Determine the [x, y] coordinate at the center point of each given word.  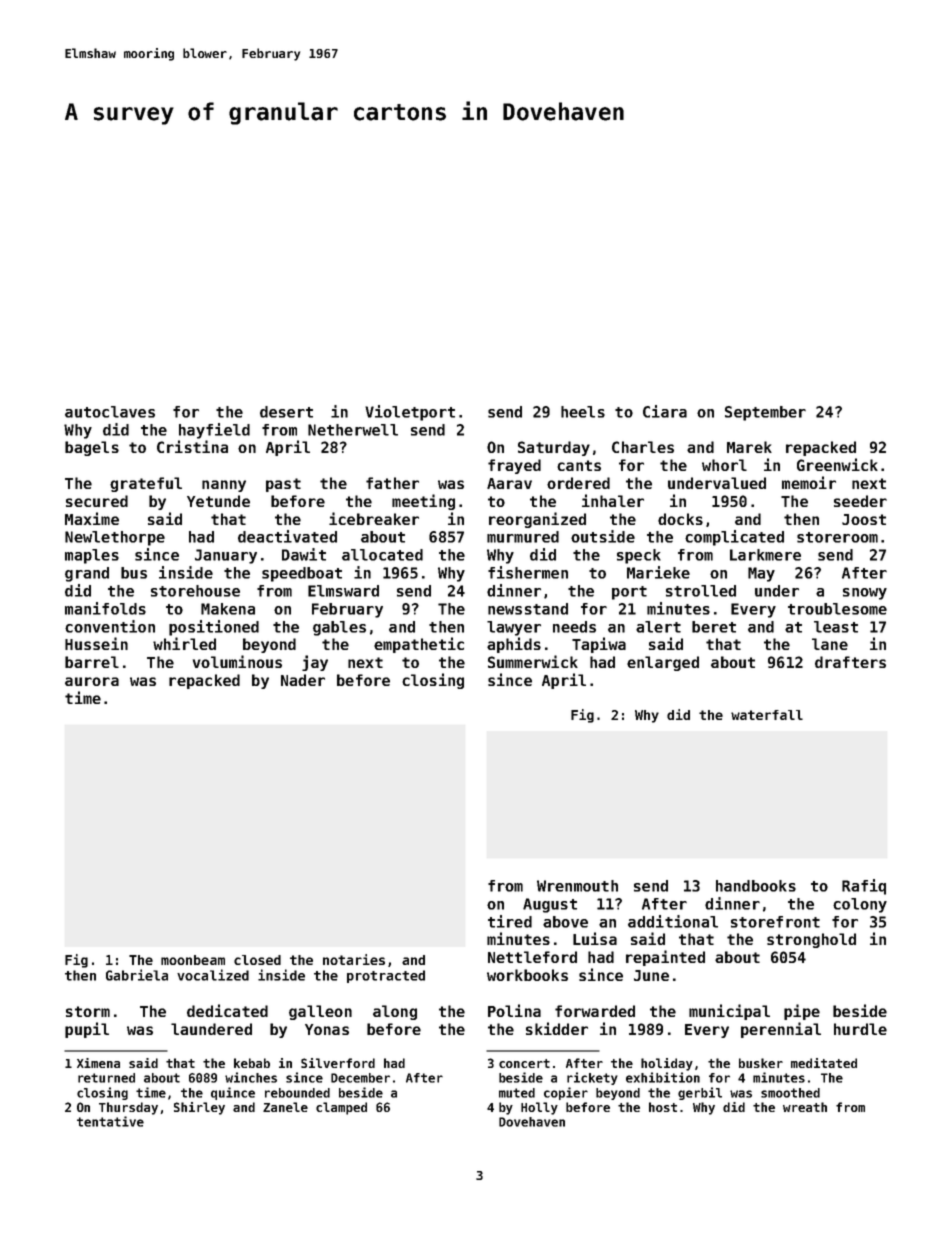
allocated [382, 555]
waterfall [767, 715]
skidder [557, 1028]
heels [583, 412]
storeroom [837, 537]
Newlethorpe [115, 538]
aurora [92, 681]
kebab [252, 1063]
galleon [320, 1012]
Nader [303, 680]
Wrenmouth [577, 886]
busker [761, 1063]
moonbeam [193, 960]
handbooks [756, 886]
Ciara [665, 411]
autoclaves [110, 412]
